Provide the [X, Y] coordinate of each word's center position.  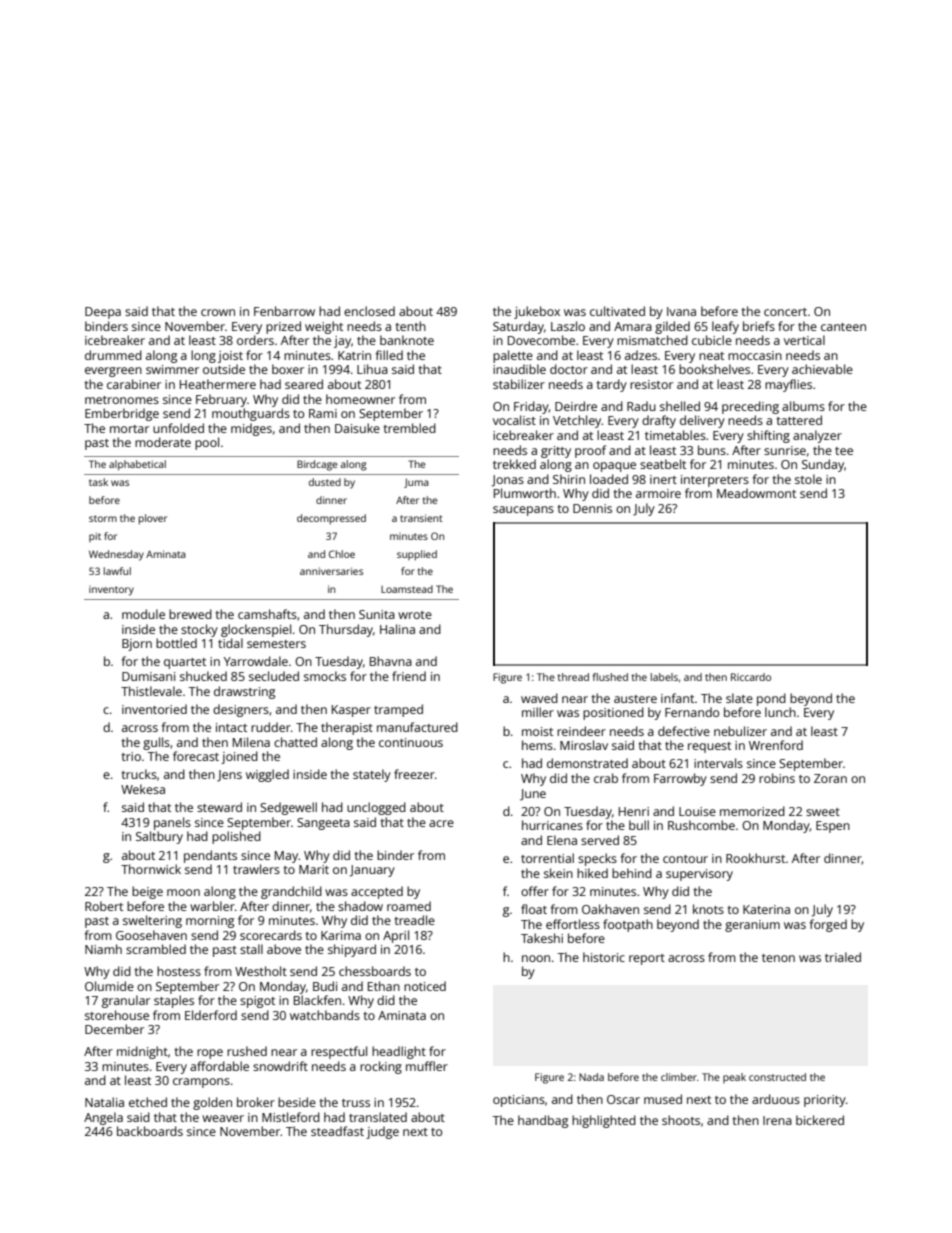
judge [382, 1132]
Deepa [103, 313]
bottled [176, 643]
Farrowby [680, 779]
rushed [247, 1051]
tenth [411, 326]
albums [803, 406]
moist [537, 731]
